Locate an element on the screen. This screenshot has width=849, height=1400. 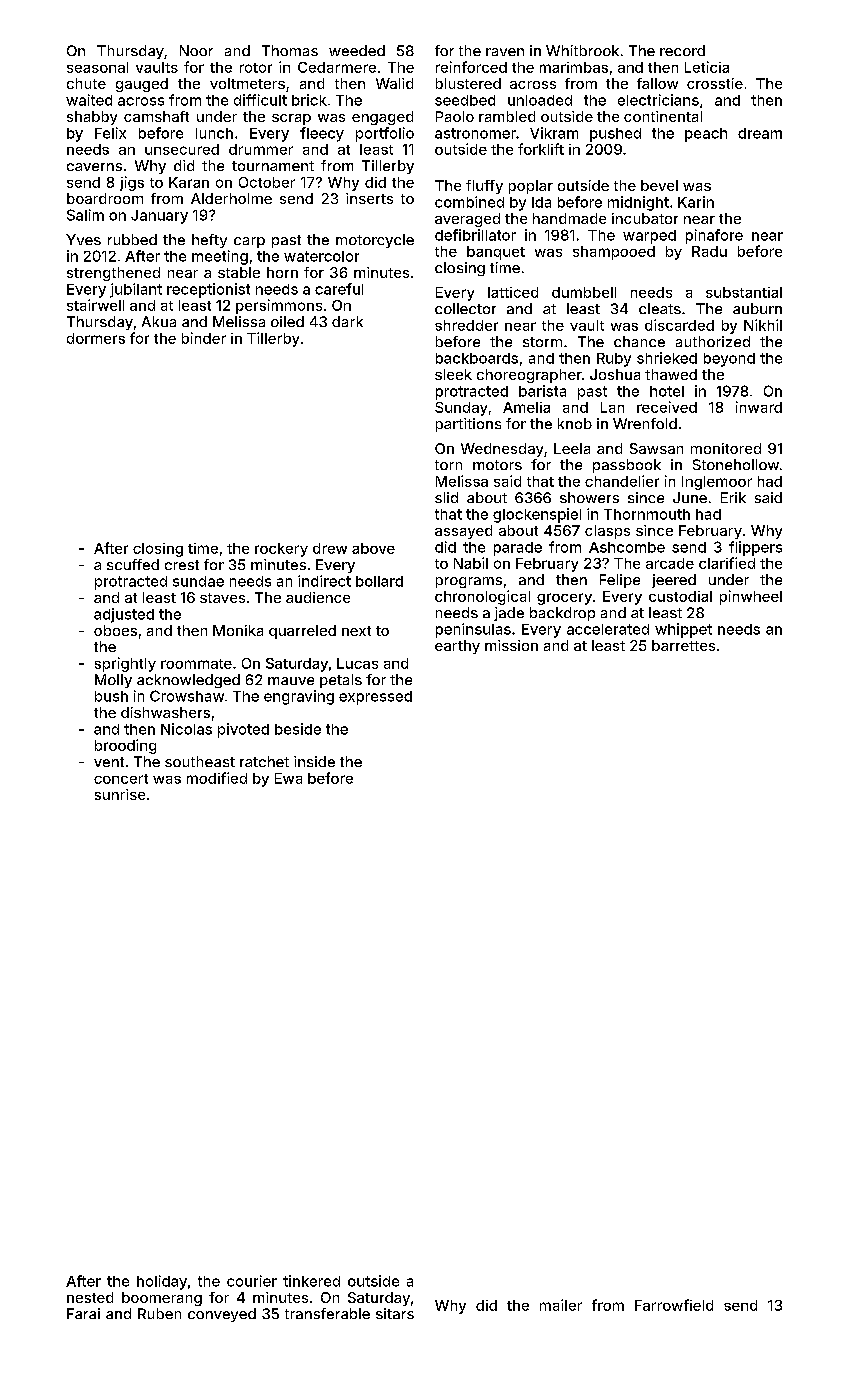
parade is located at coordinates (518, 549).
